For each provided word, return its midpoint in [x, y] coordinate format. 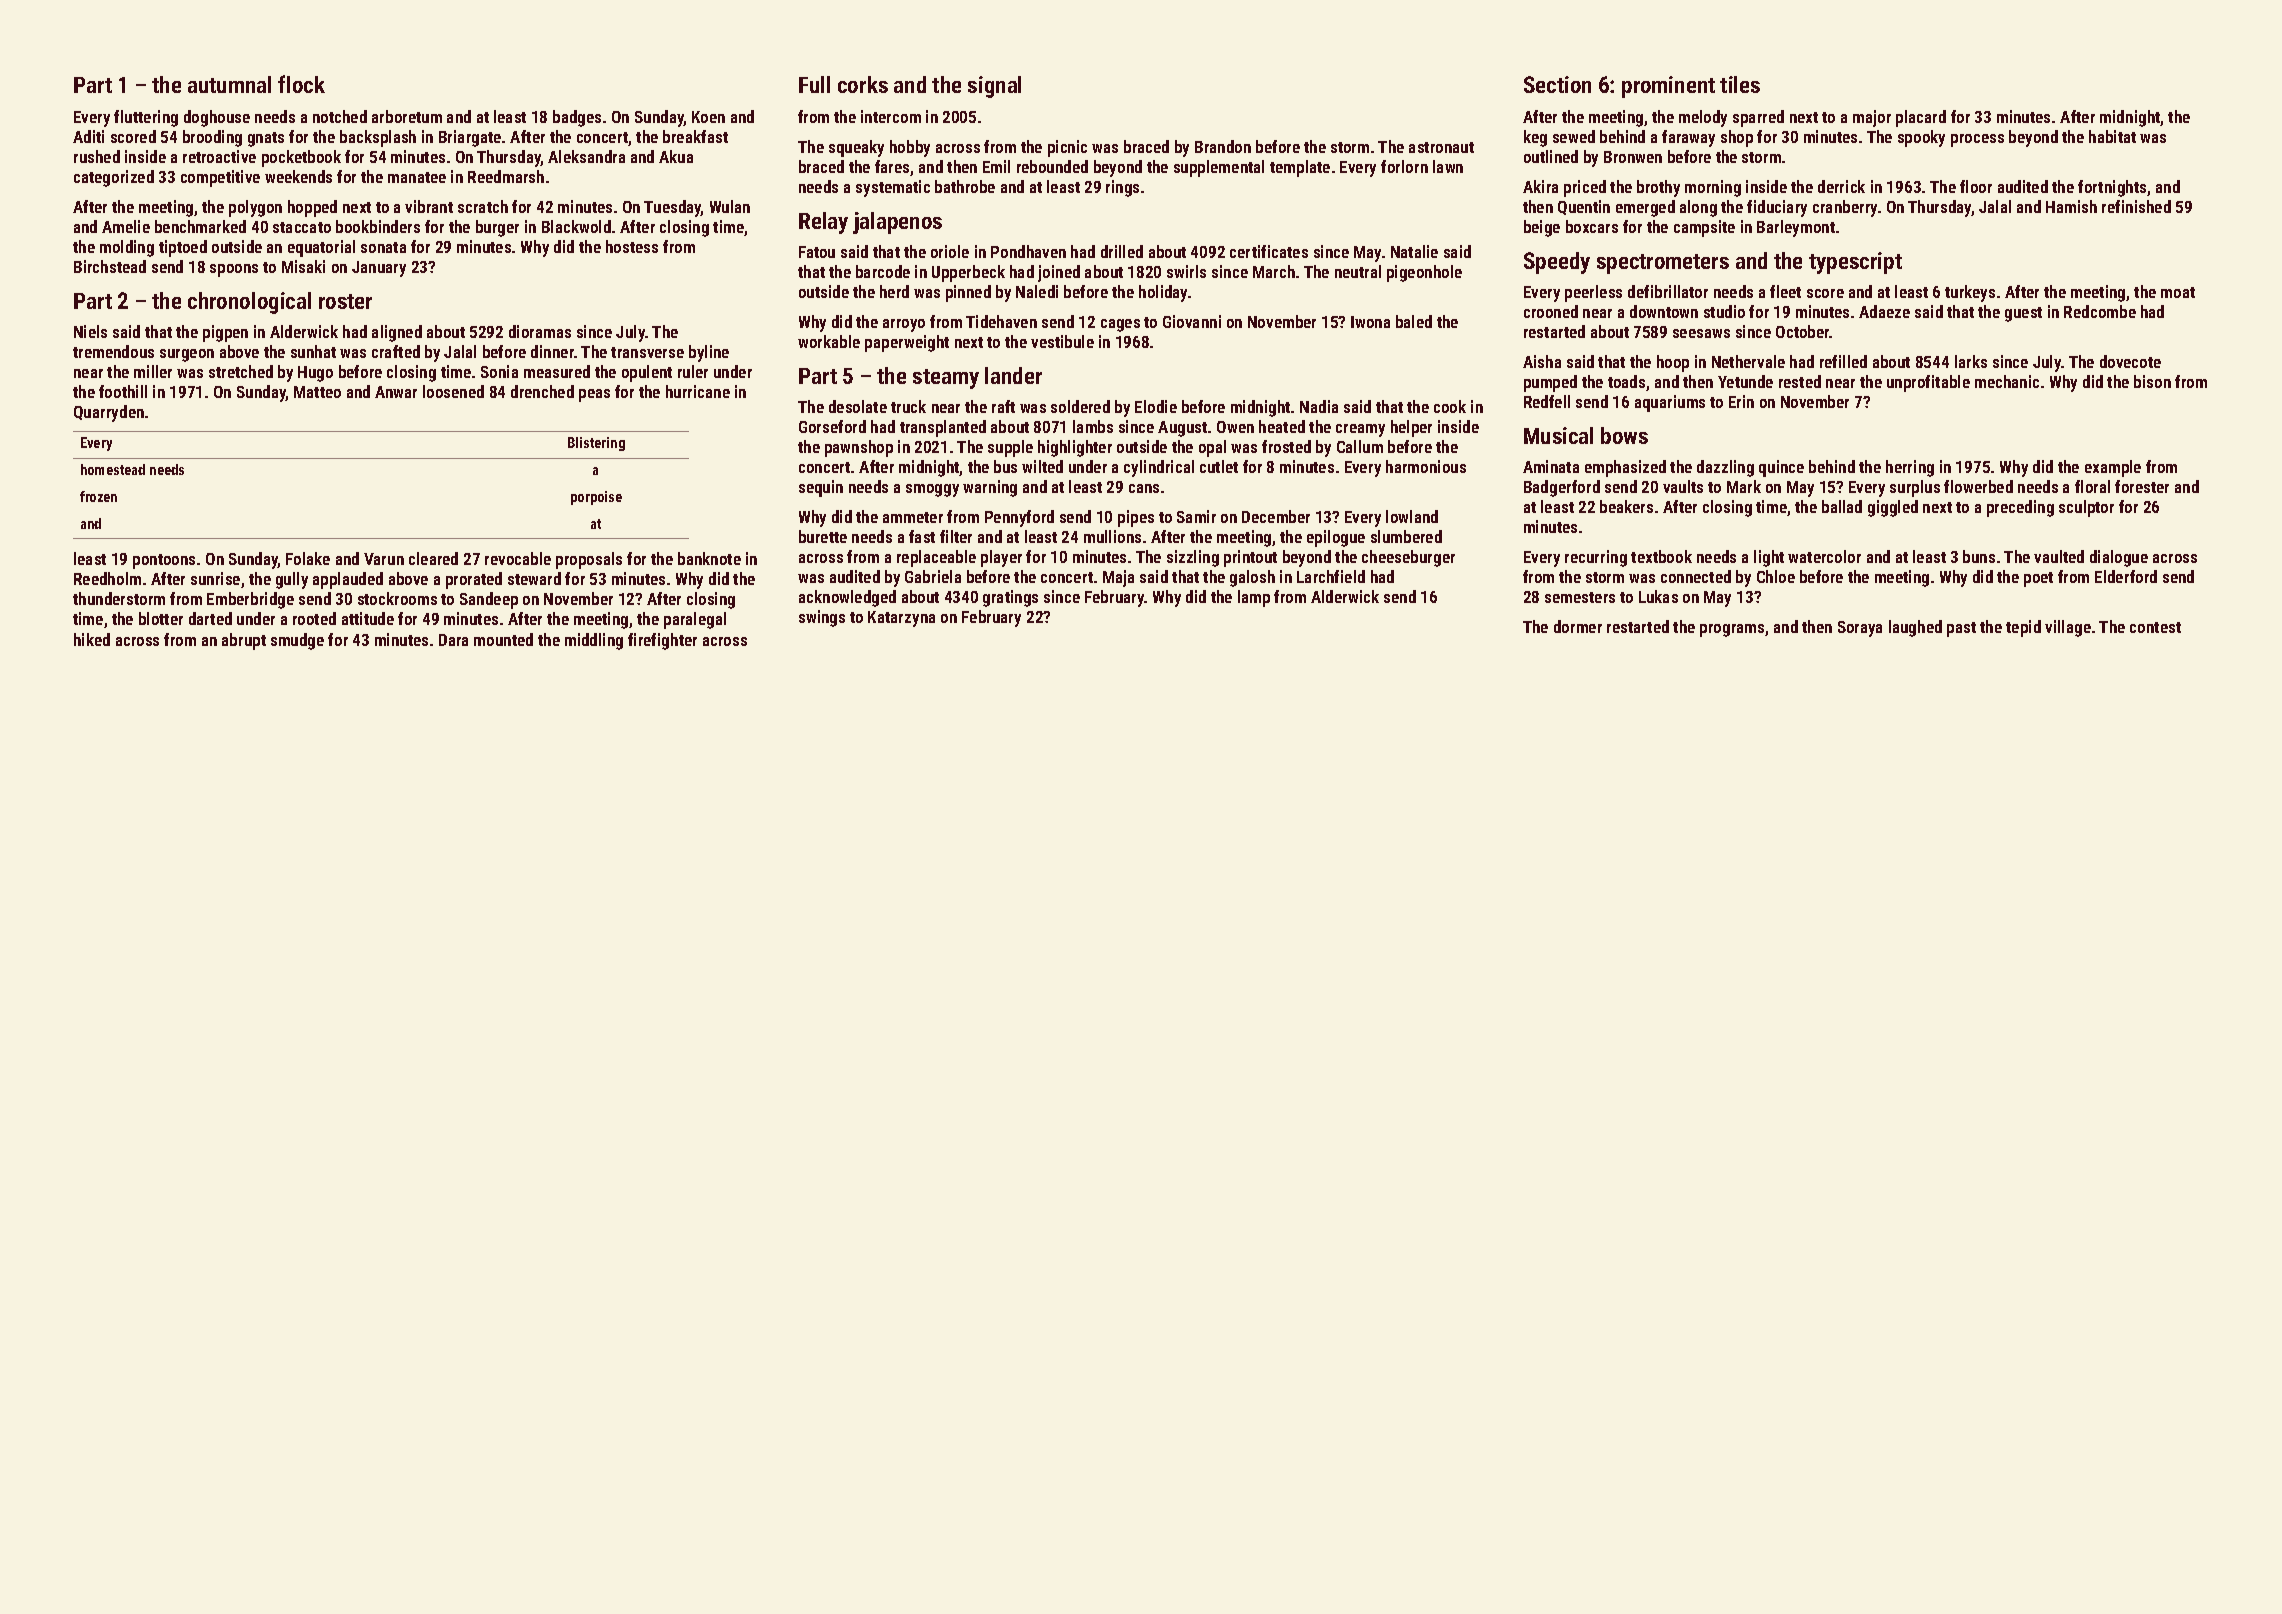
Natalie [1414, 251]
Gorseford [832, 426]
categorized [114, 178]
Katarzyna [901, 619]
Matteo [317, 392]
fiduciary [1777, 208]
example [2113, 468]
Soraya [1860, 629]
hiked [92, 639]
